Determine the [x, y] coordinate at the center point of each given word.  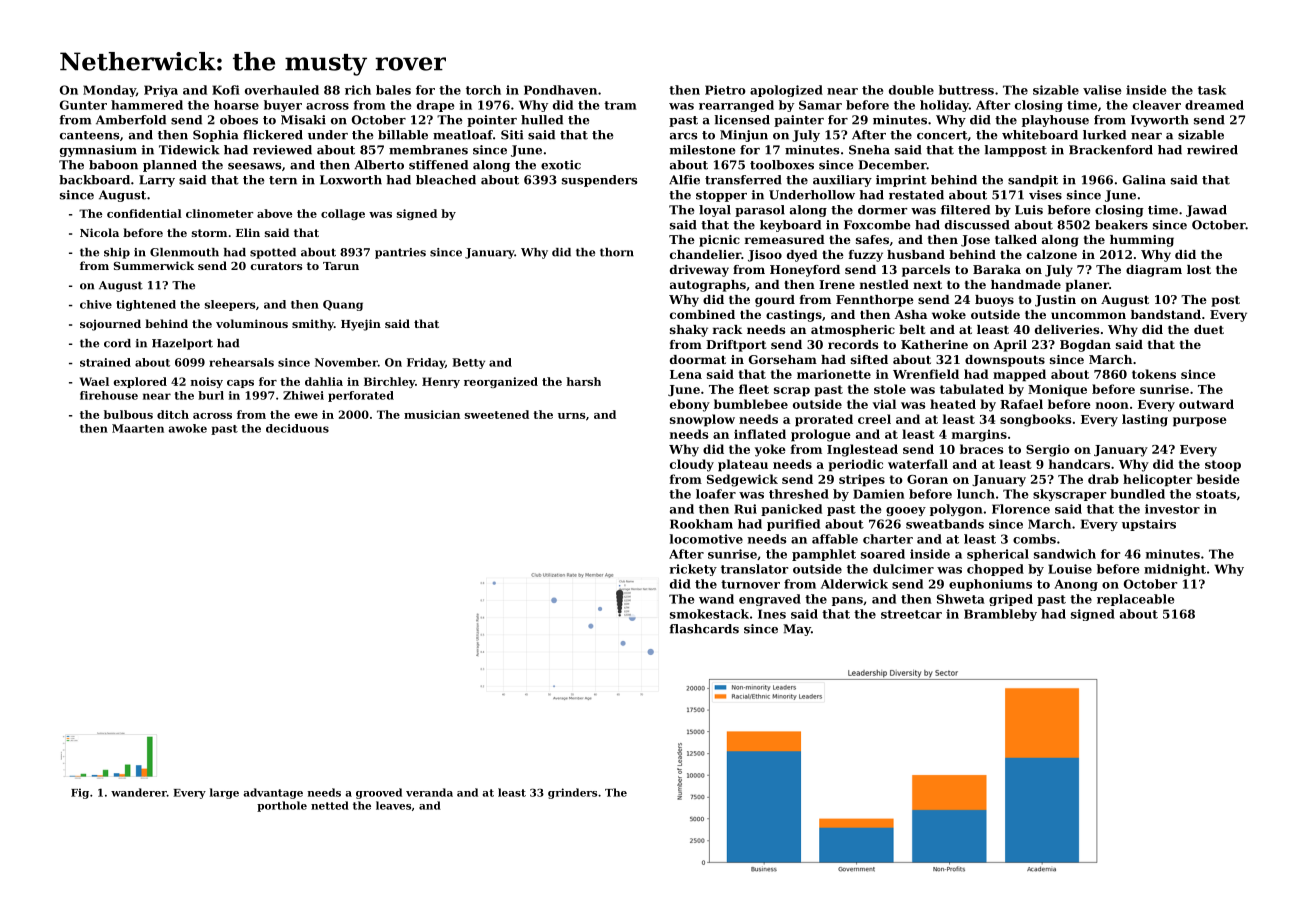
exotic [561, 165]
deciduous [297, 428]
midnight [1175, 570]
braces [981, 449]
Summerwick [154, 265]
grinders [572, 793]
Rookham [701, 524]
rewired [1212, 150]
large [224, 793]
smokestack [709, 614]
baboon [113, 165]
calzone [1052, 254]
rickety [693, 570]
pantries [400, 253]
